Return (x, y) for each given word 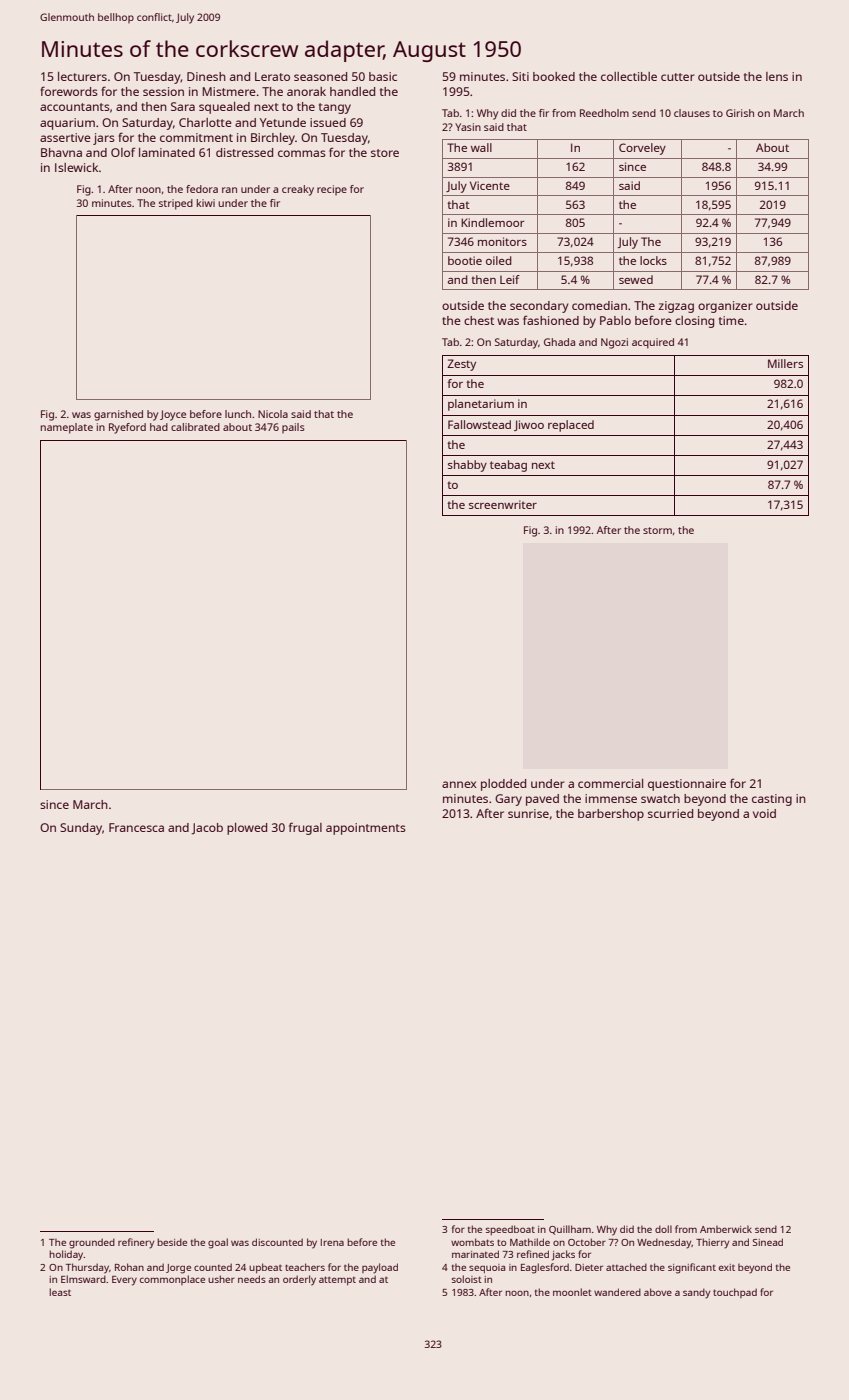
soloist (467, 1279)
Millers (785, 363)
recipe (332, 190)
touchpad (735, 1293)
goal (218, 1243)
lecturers (82, 76)
